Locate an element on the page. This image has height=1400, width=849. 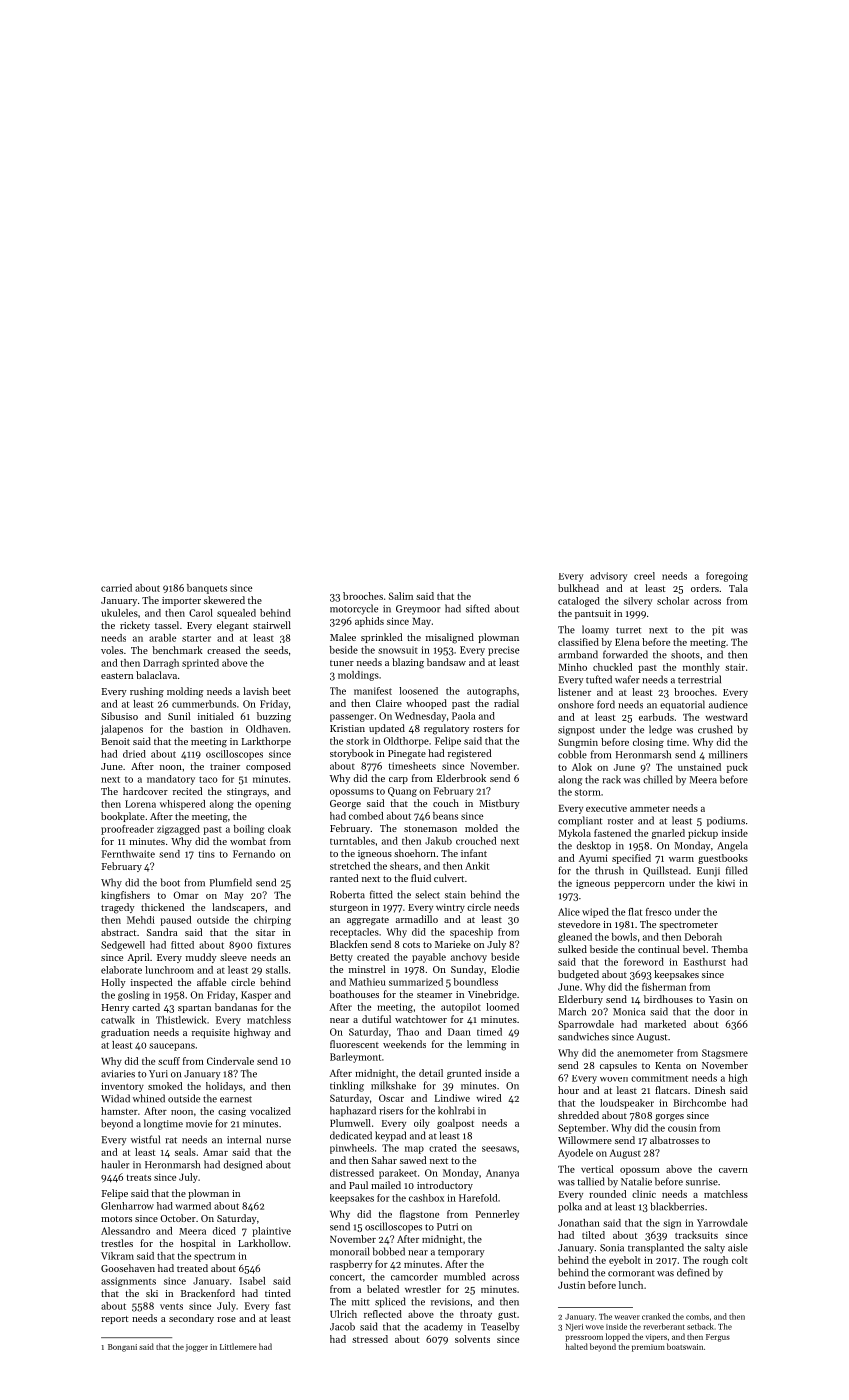
hamster is located at coordinates (119, 1111).
